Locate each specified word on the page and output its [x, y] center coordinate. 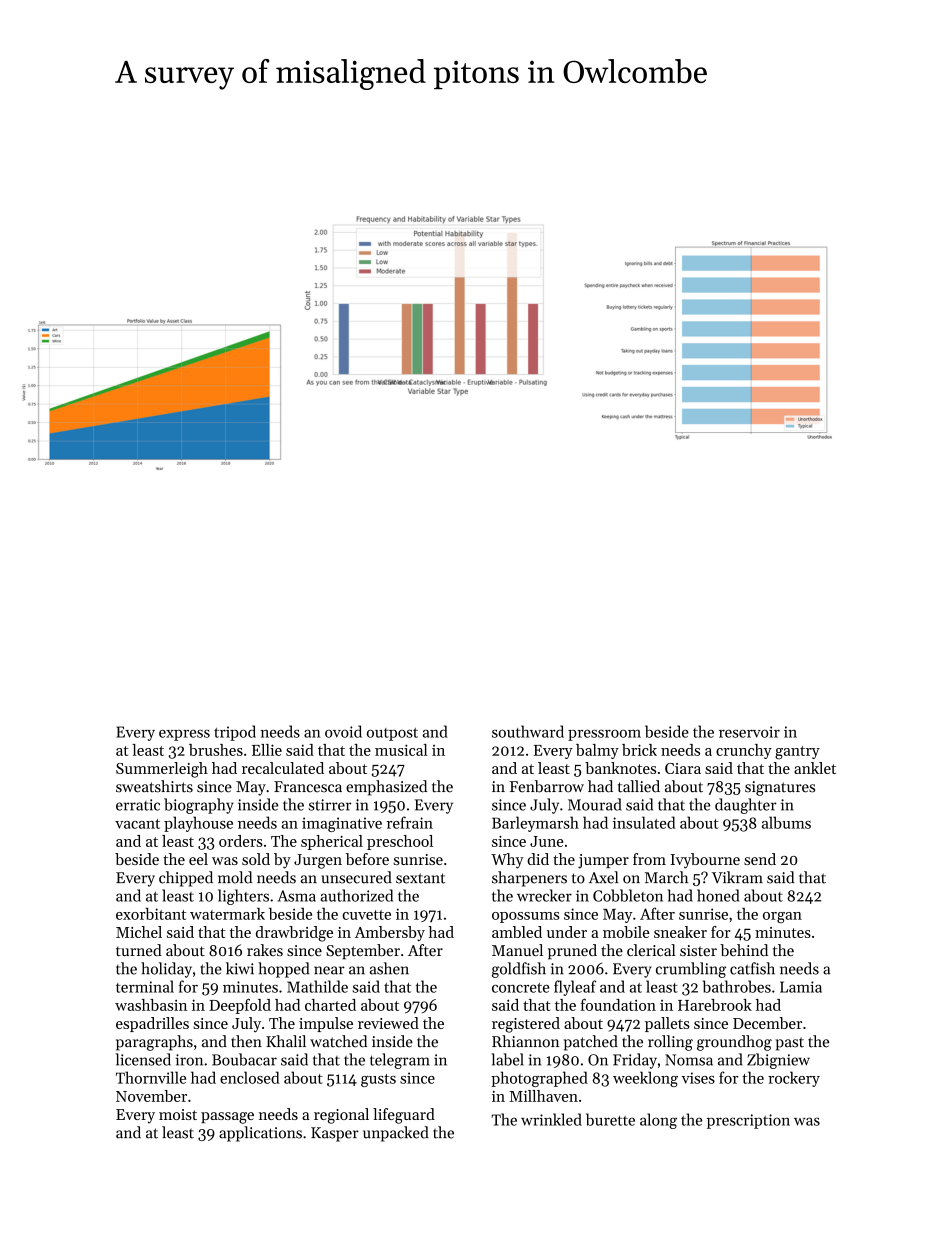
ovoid [343, 731]
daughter [746, 806]
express [184, 735]
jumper [603, 861]
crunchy [744, 751]
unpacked [396, 1134]
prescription [748, 1121]
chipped [186, 879]
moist [178, 1114]
